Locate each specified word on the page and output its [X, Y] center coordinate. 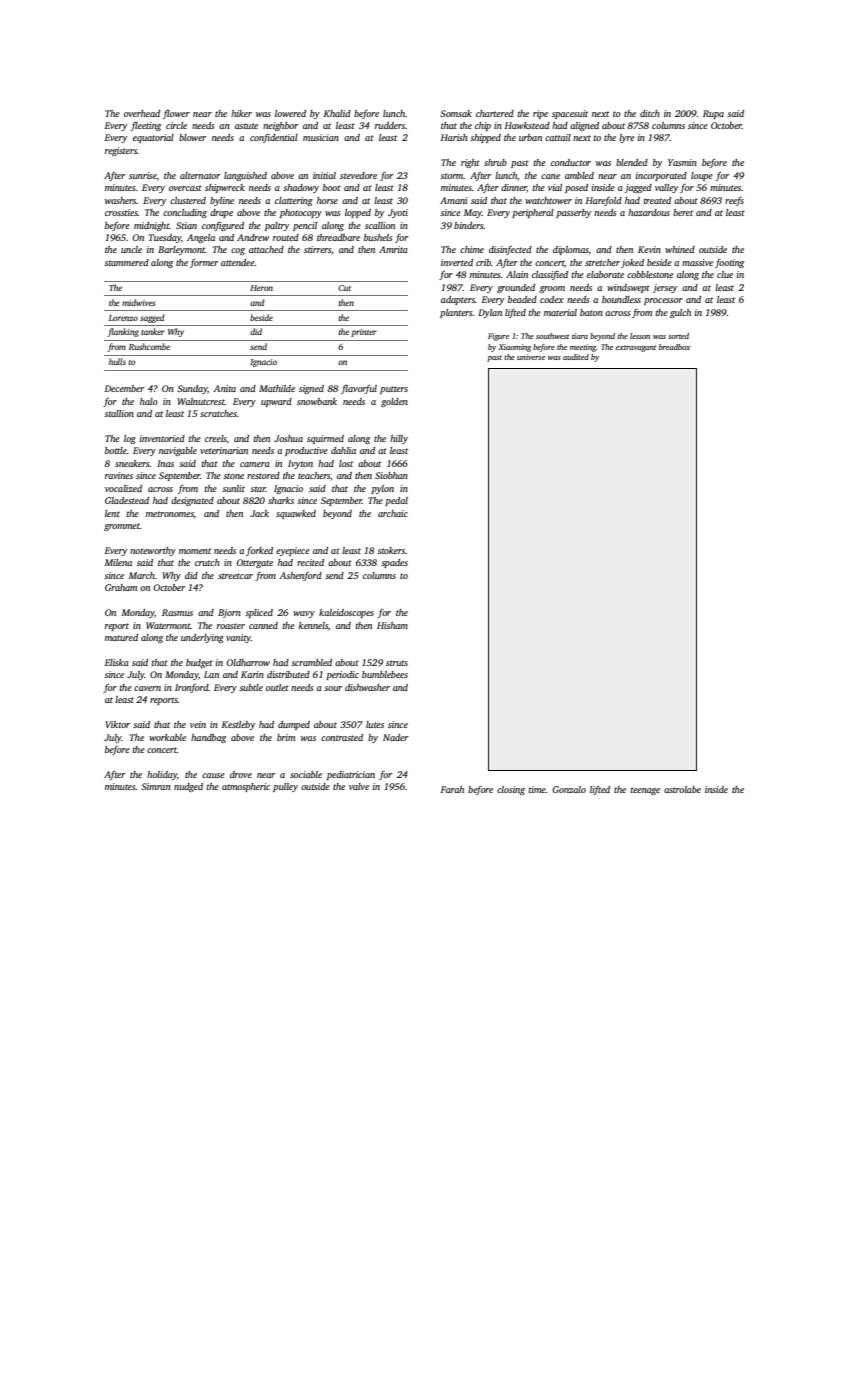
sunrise [143, 175]
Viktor [117, 724]
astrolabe [682, 789]
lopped [358, 213]
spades [394, 563]
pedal [396, 501]
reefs [734, 201]
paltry [277, 226]
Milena [118, 562]
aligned [584, 126]
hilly [399, 439]
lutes [375, 724]
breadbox [675, 347]
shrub [495, 162]
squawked [296, 514]
